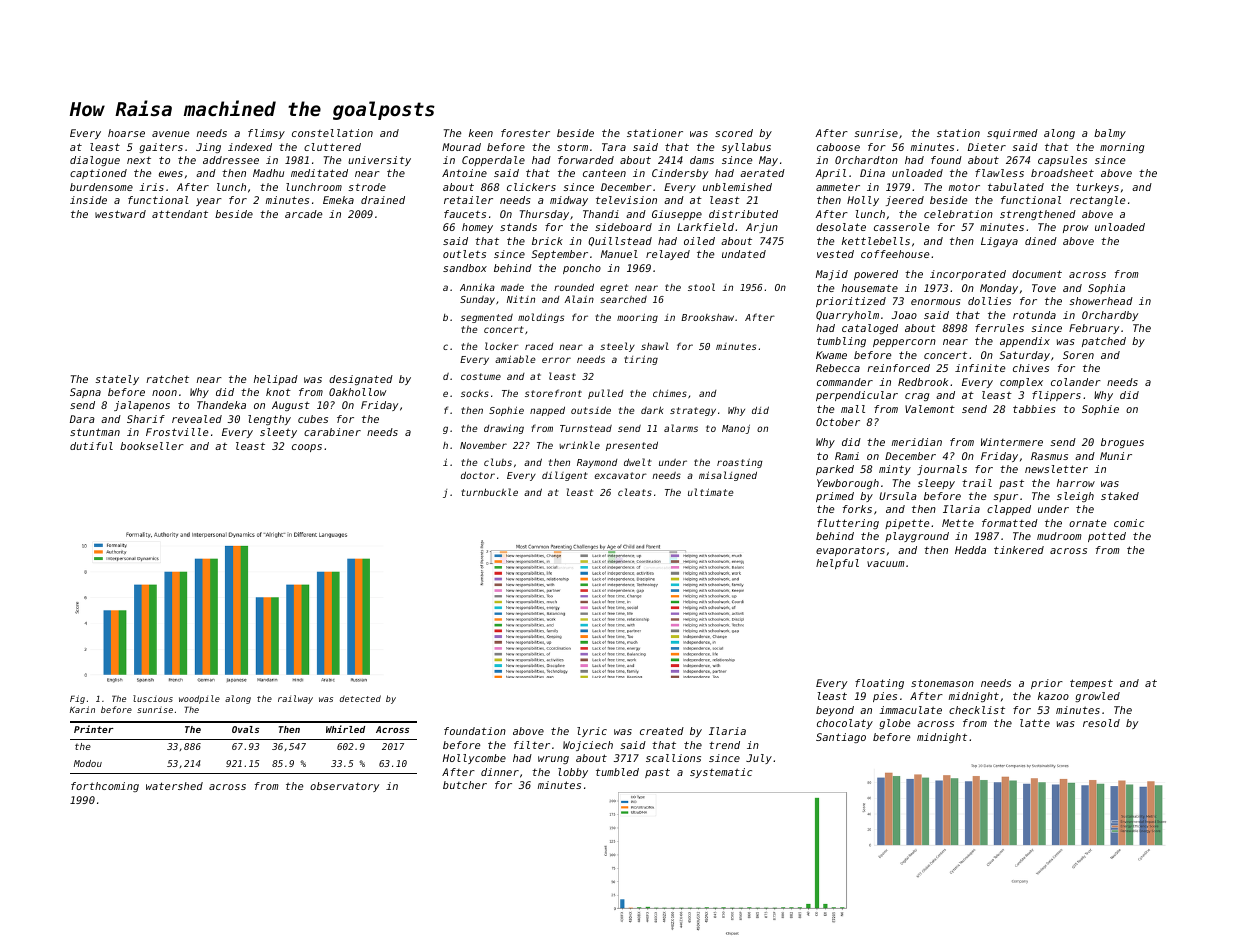  I want to click on westward, so click(120, 214).
